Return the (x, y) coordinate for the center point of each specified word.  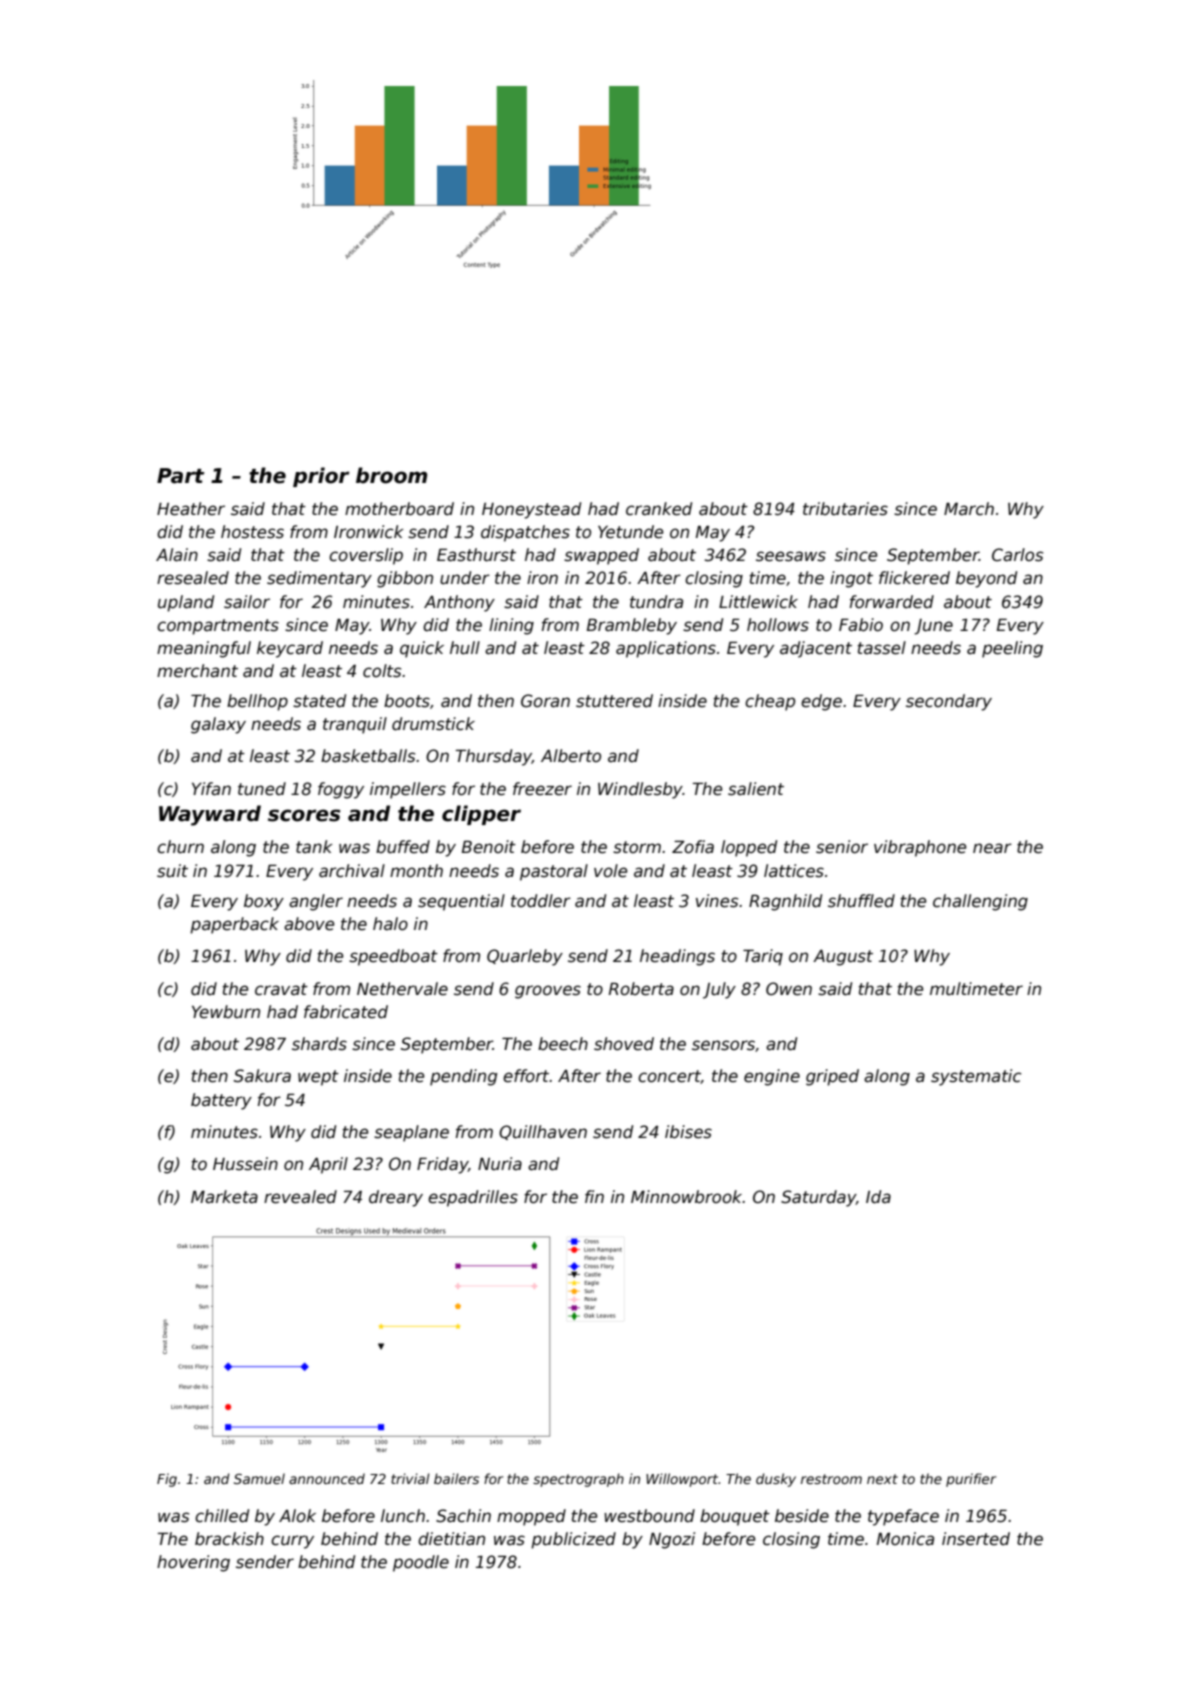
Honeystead (531, 510)
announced (327, 1478)
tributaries (845, 509)
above (309, 924)
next (882, 1479)
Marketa (224, 1197)
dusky (776, 1480)
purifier (971, 1480)
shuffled (861, 901)
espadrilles (473, 1198)
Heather (191, 509)
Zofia (693, 847)
